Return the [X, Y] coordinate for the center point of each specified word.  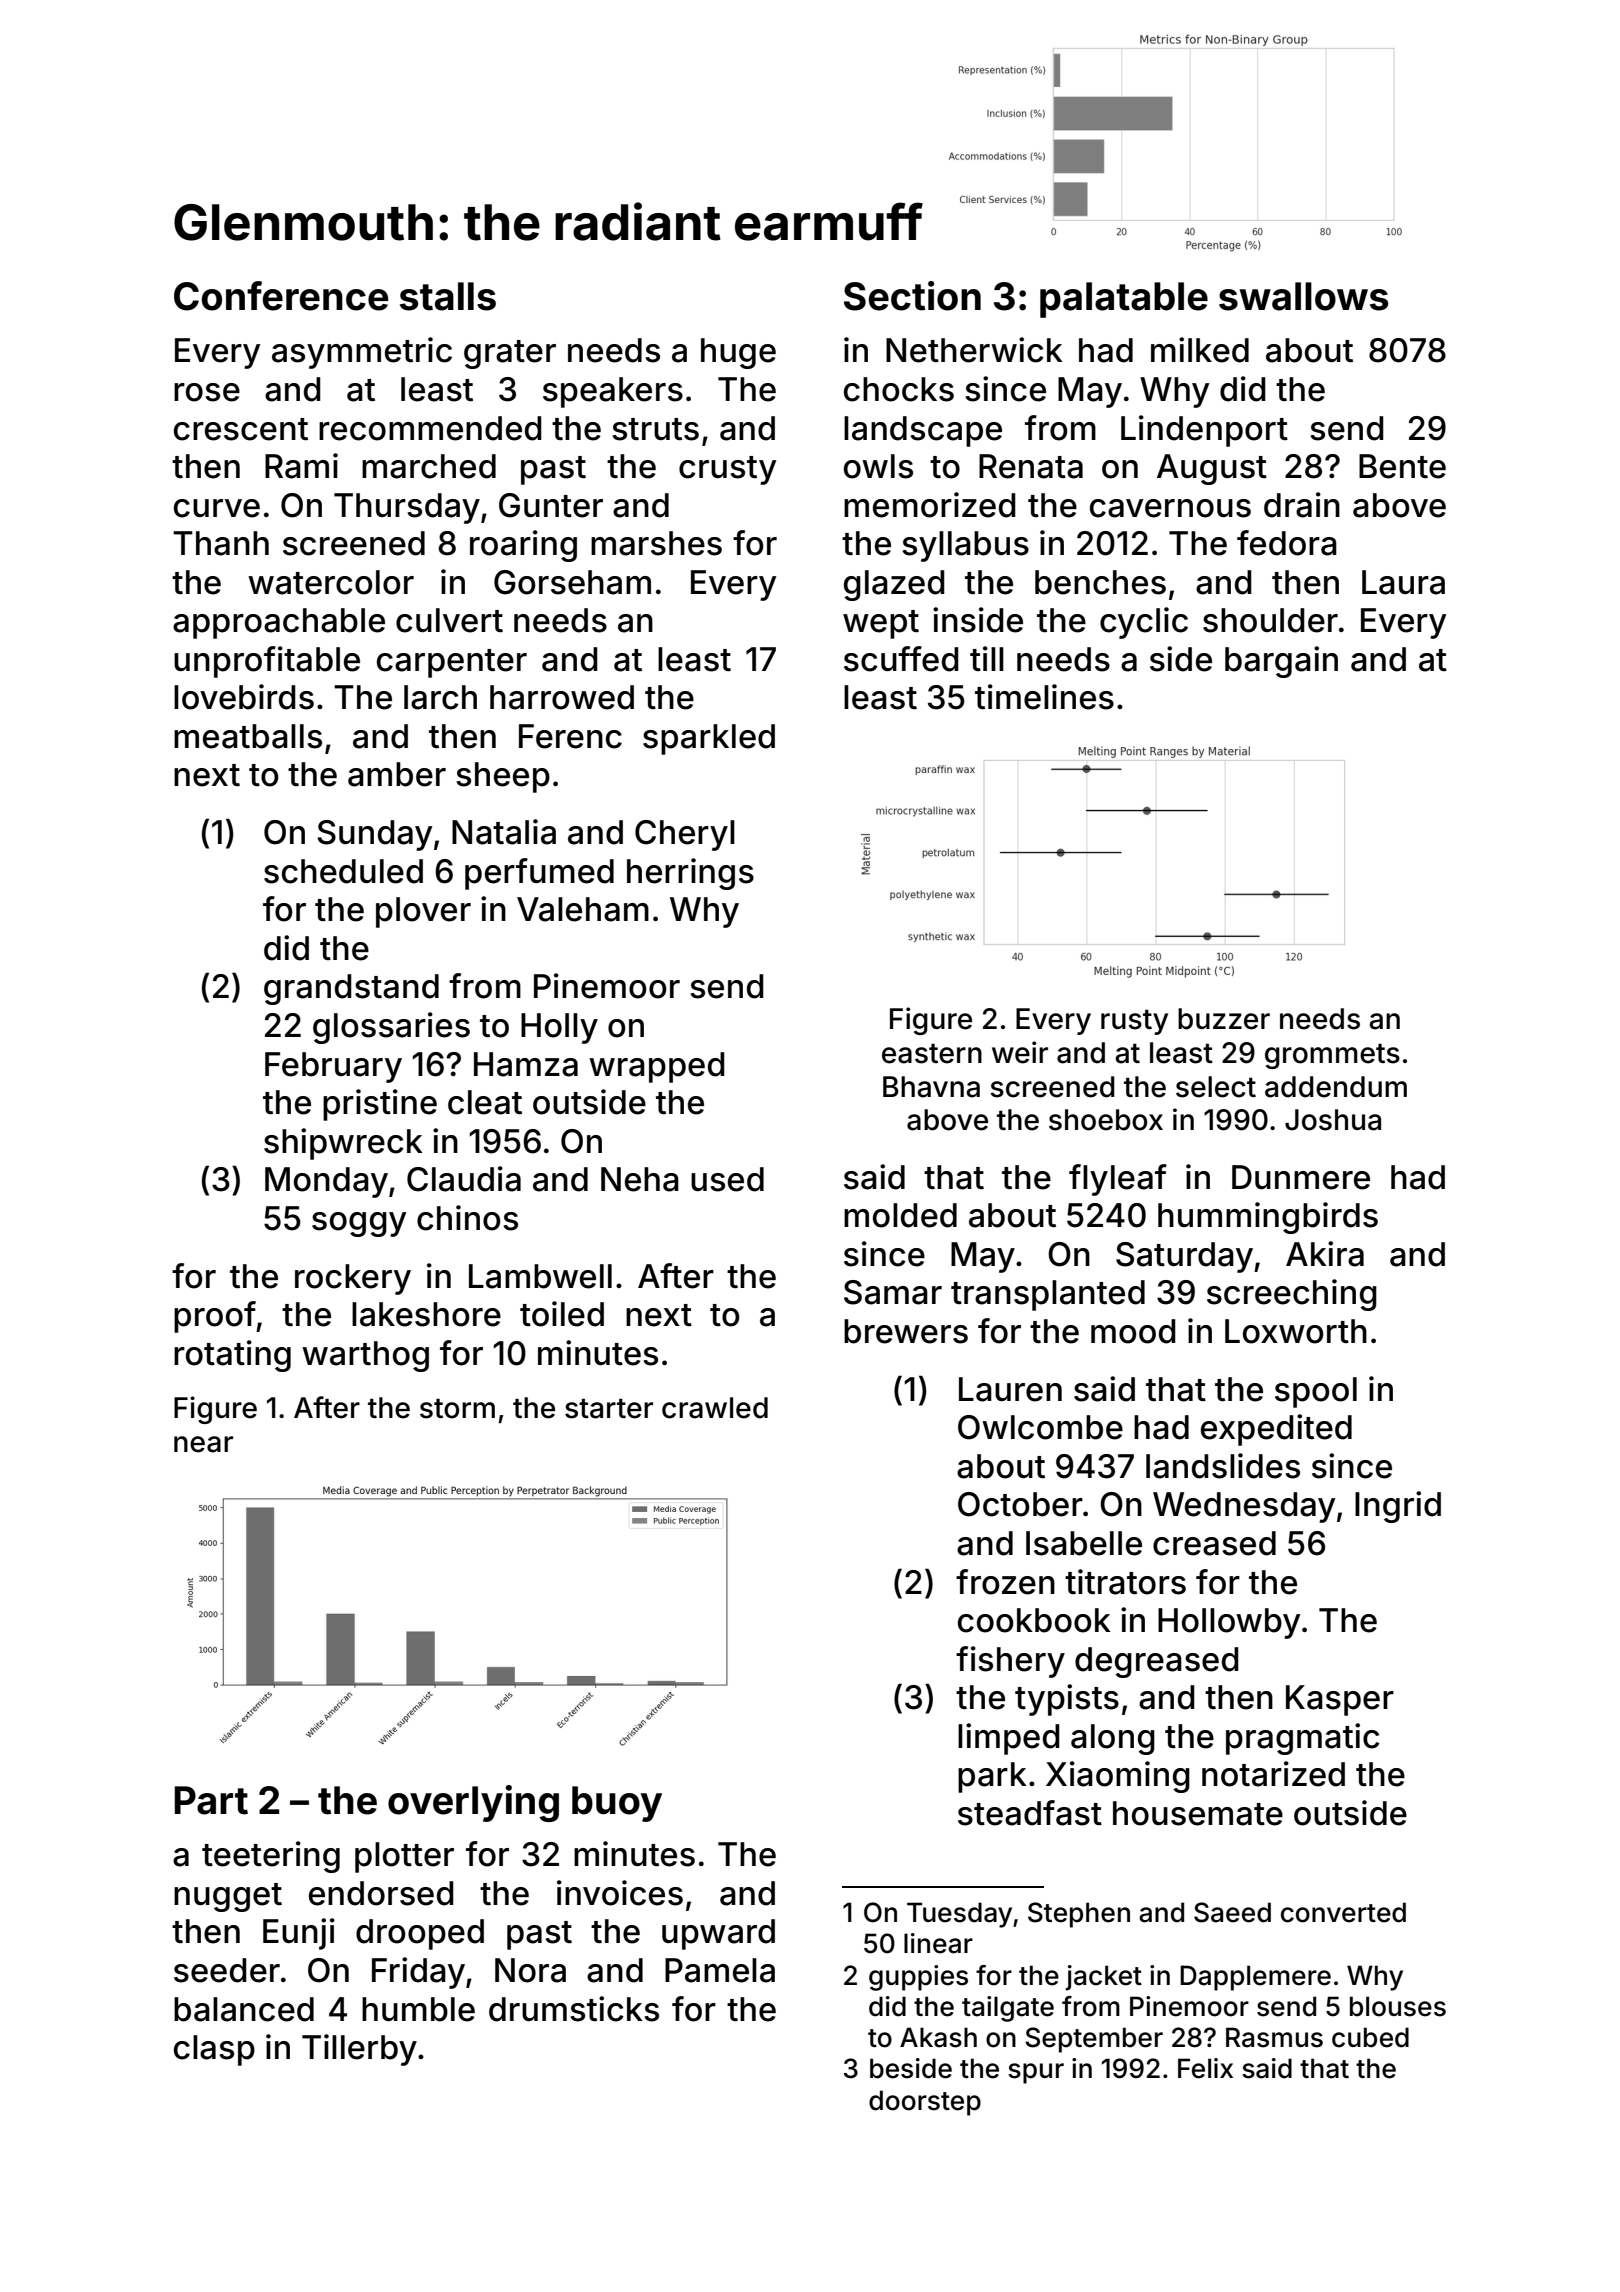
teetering [271, 1857]
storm [457, 1409]
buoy [617, 1804]
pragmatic [1303, 1739]
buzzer [1224, 1019]
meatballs [248, 736]
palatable [1124, 300]
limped [1009, 1739]
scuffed [901, 659]
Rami [301, 466]
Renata [1031, 466]
